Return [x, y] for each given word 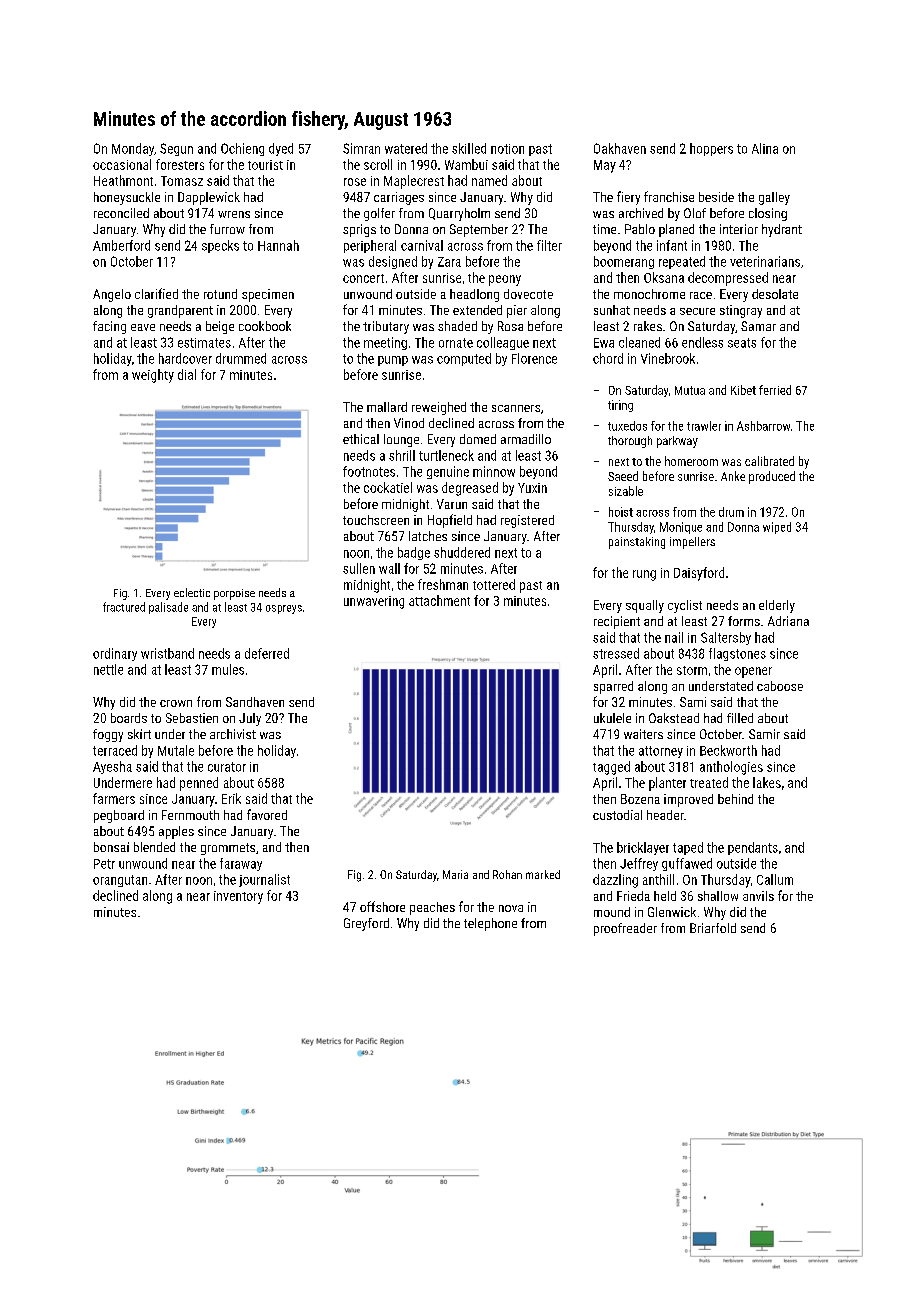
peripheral [370, 246]
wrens [234, 214]
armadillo [526, 439]
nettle [108, 669]
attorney [661, 752]
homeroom [691, 461]
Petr [104, 864]
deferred [267, 653]
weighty [153, 376]
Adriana [788, 621]
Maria [455, 874]
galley [774, 198]
